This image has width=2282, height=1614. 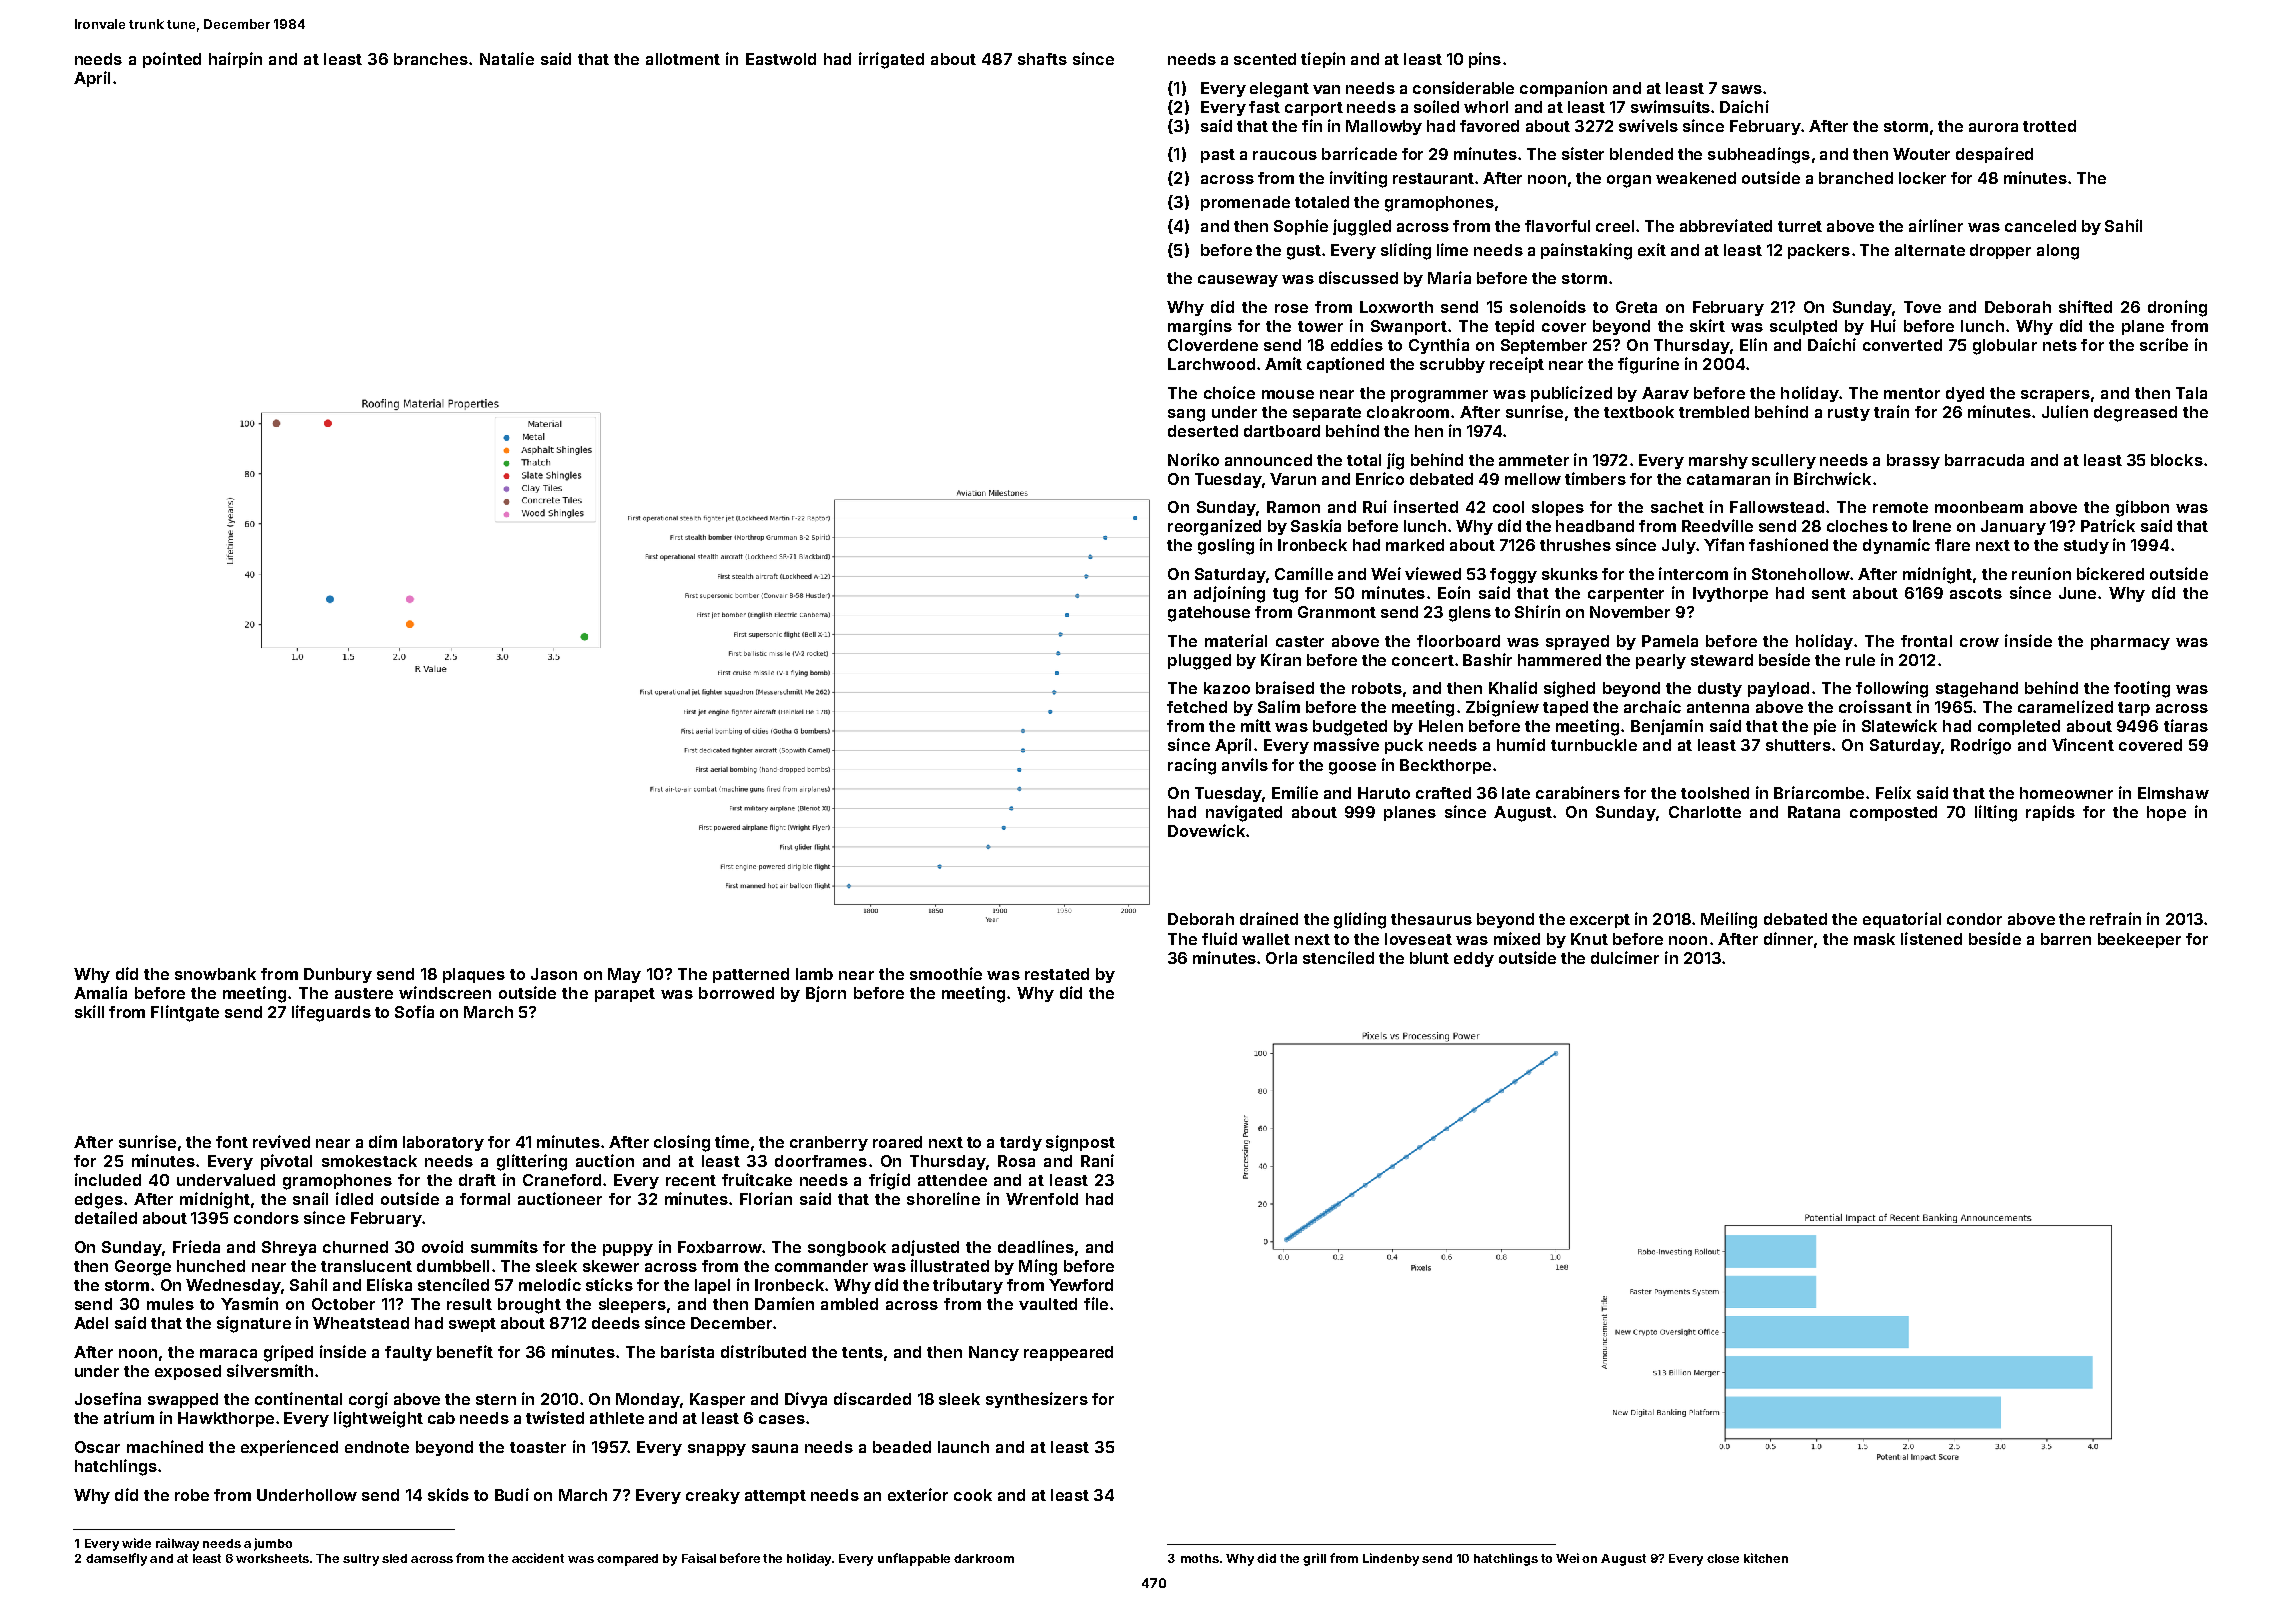 What do you see at coordinates (2040, 226) in the image?
I see `canceled` at bounding box center [2040, 226].
